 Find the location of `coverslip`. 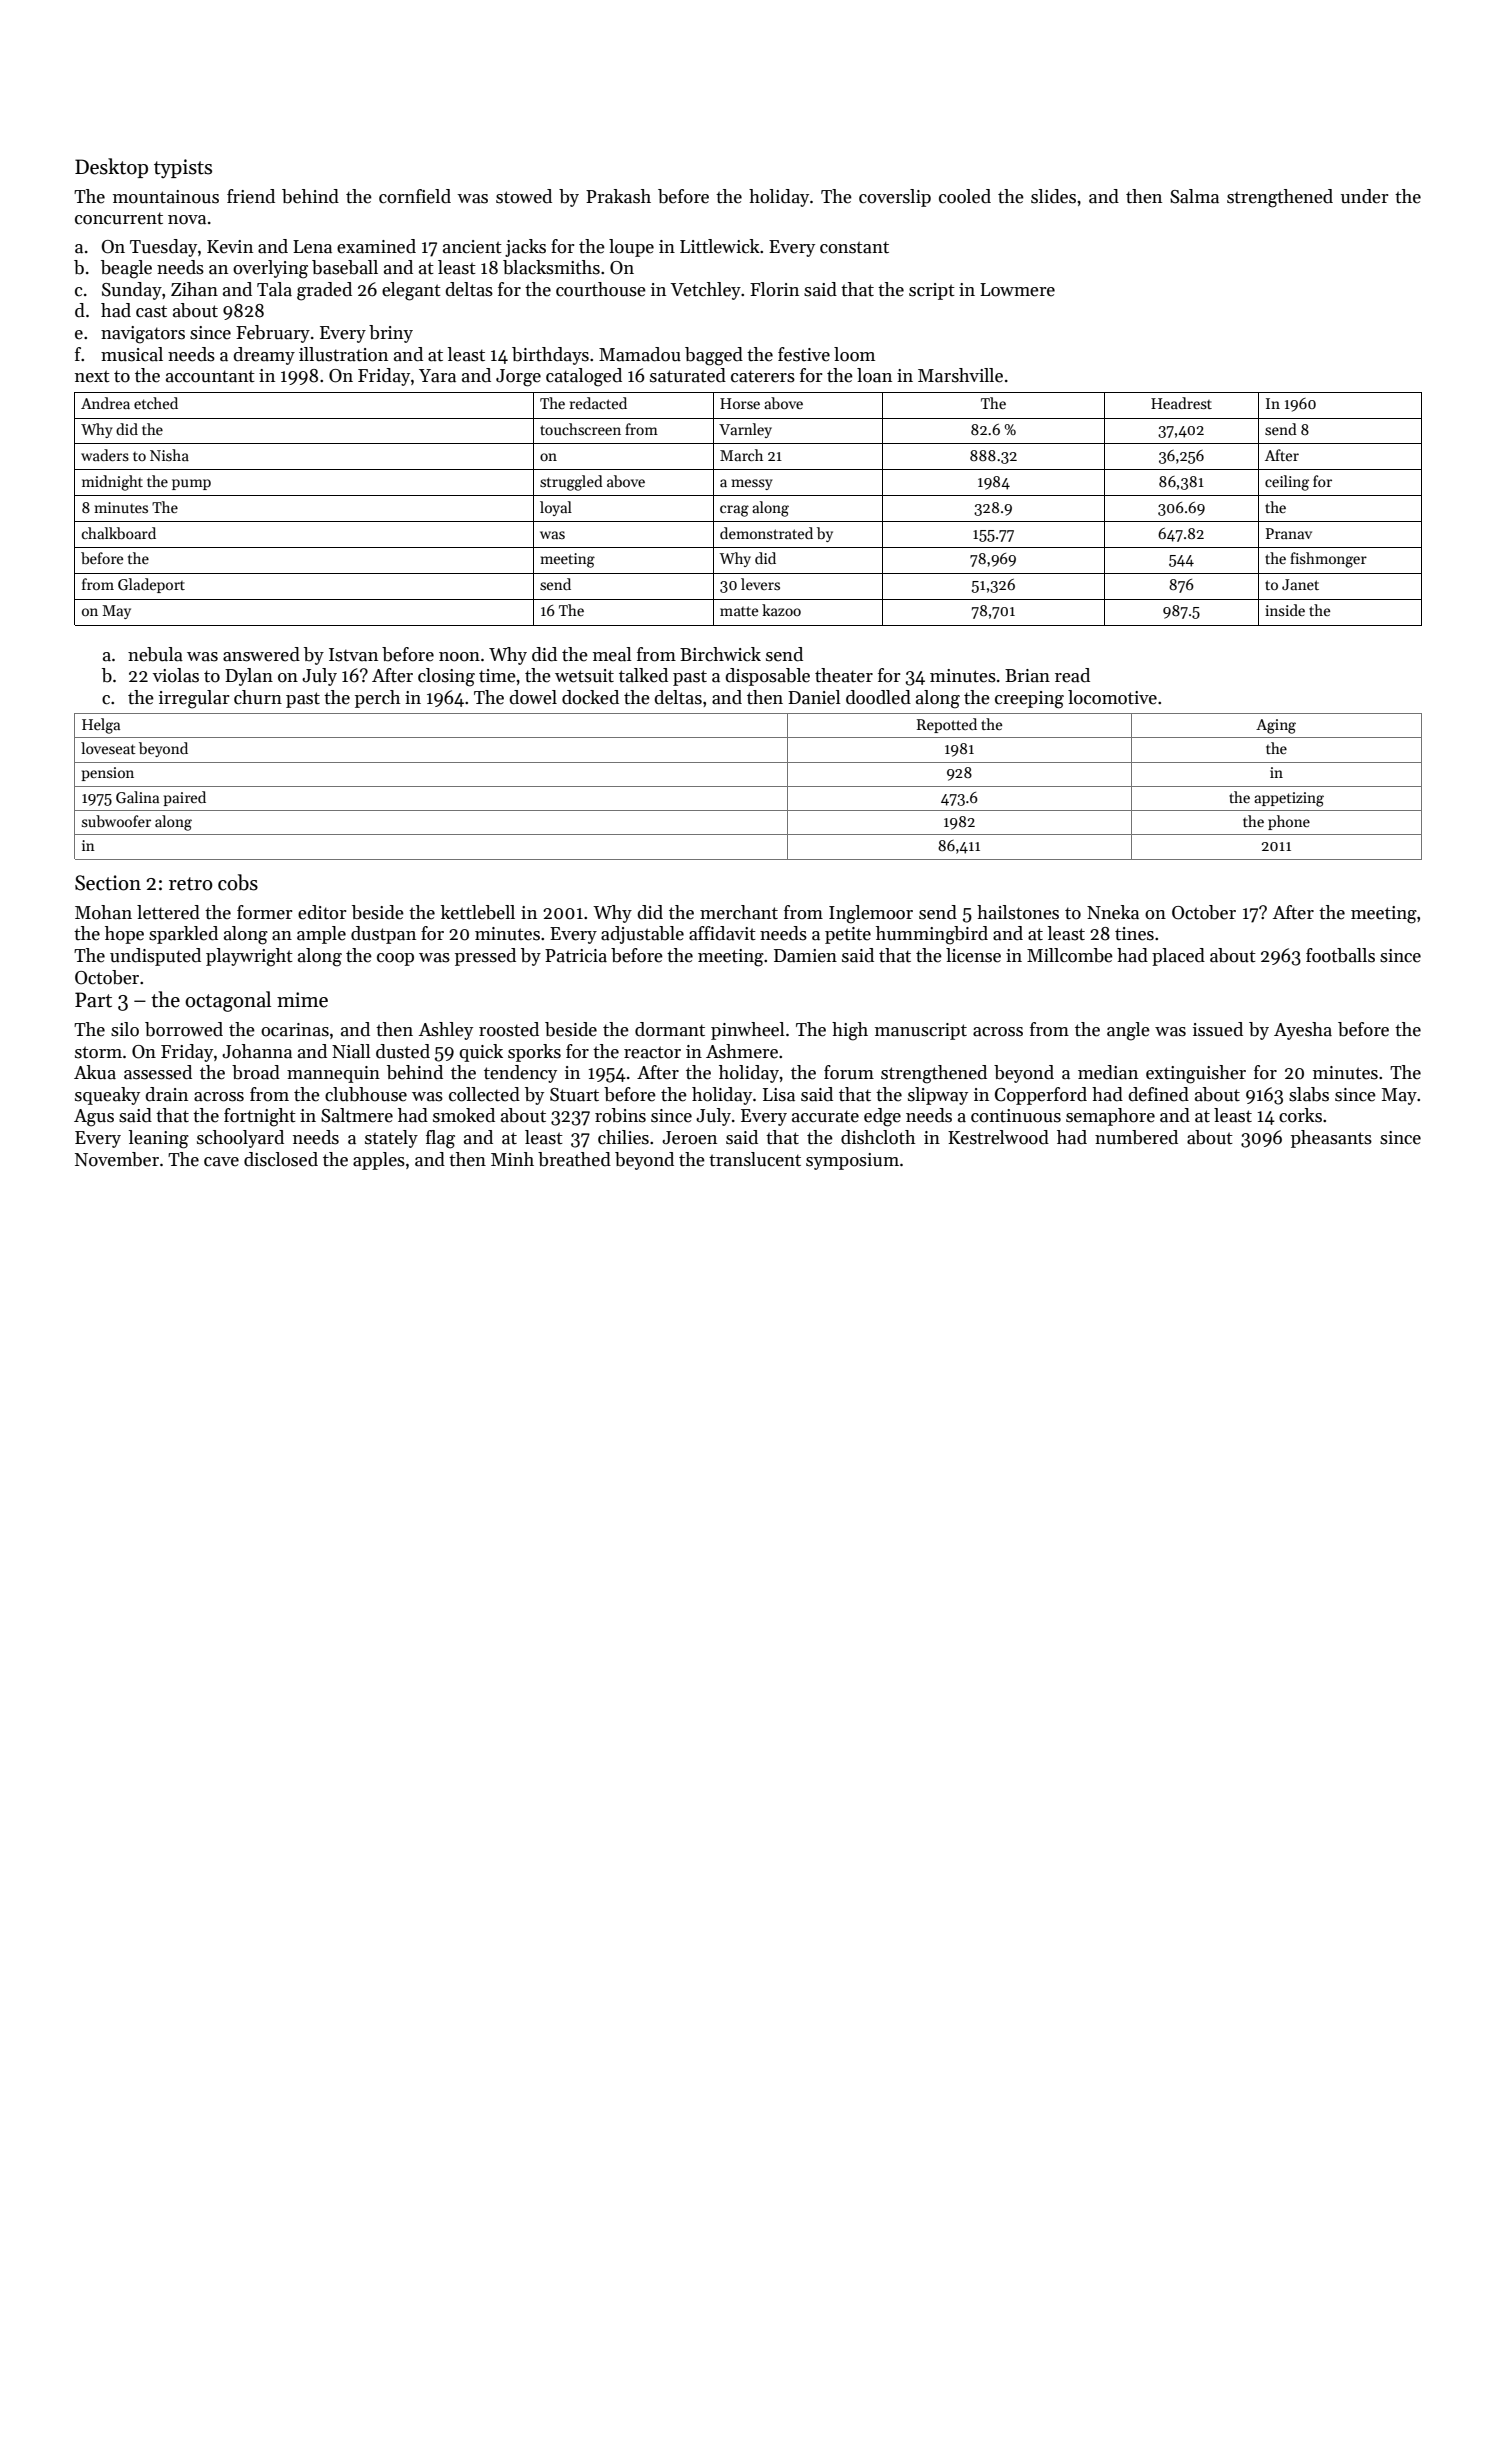

coverslip is located at coordinates (895, 198).
